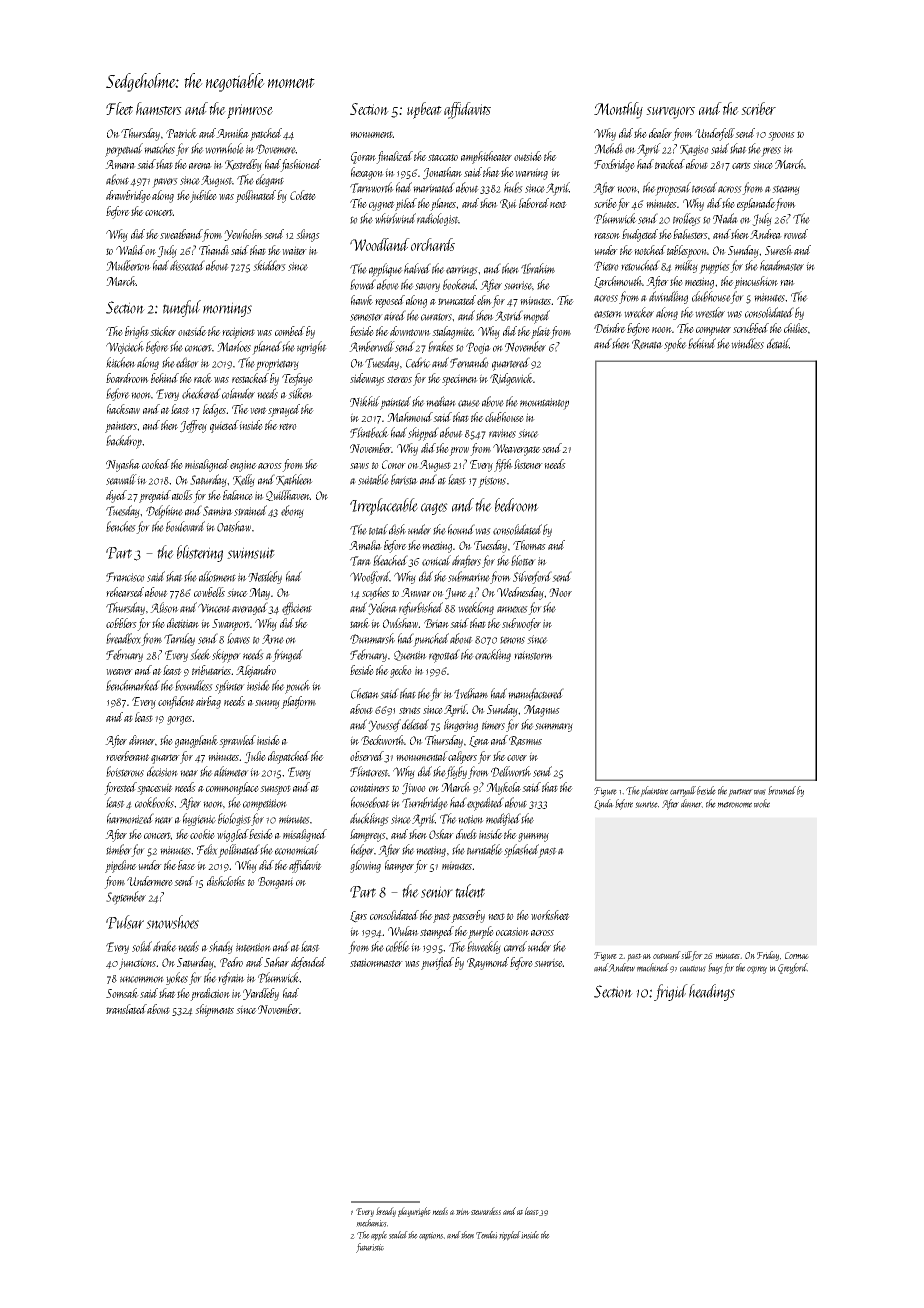 Image resolution: width=924 pixels, height=1308 pixels. Describe the element at coordinates (126, 1009) in the screenshot. I see `translated` at that location.
